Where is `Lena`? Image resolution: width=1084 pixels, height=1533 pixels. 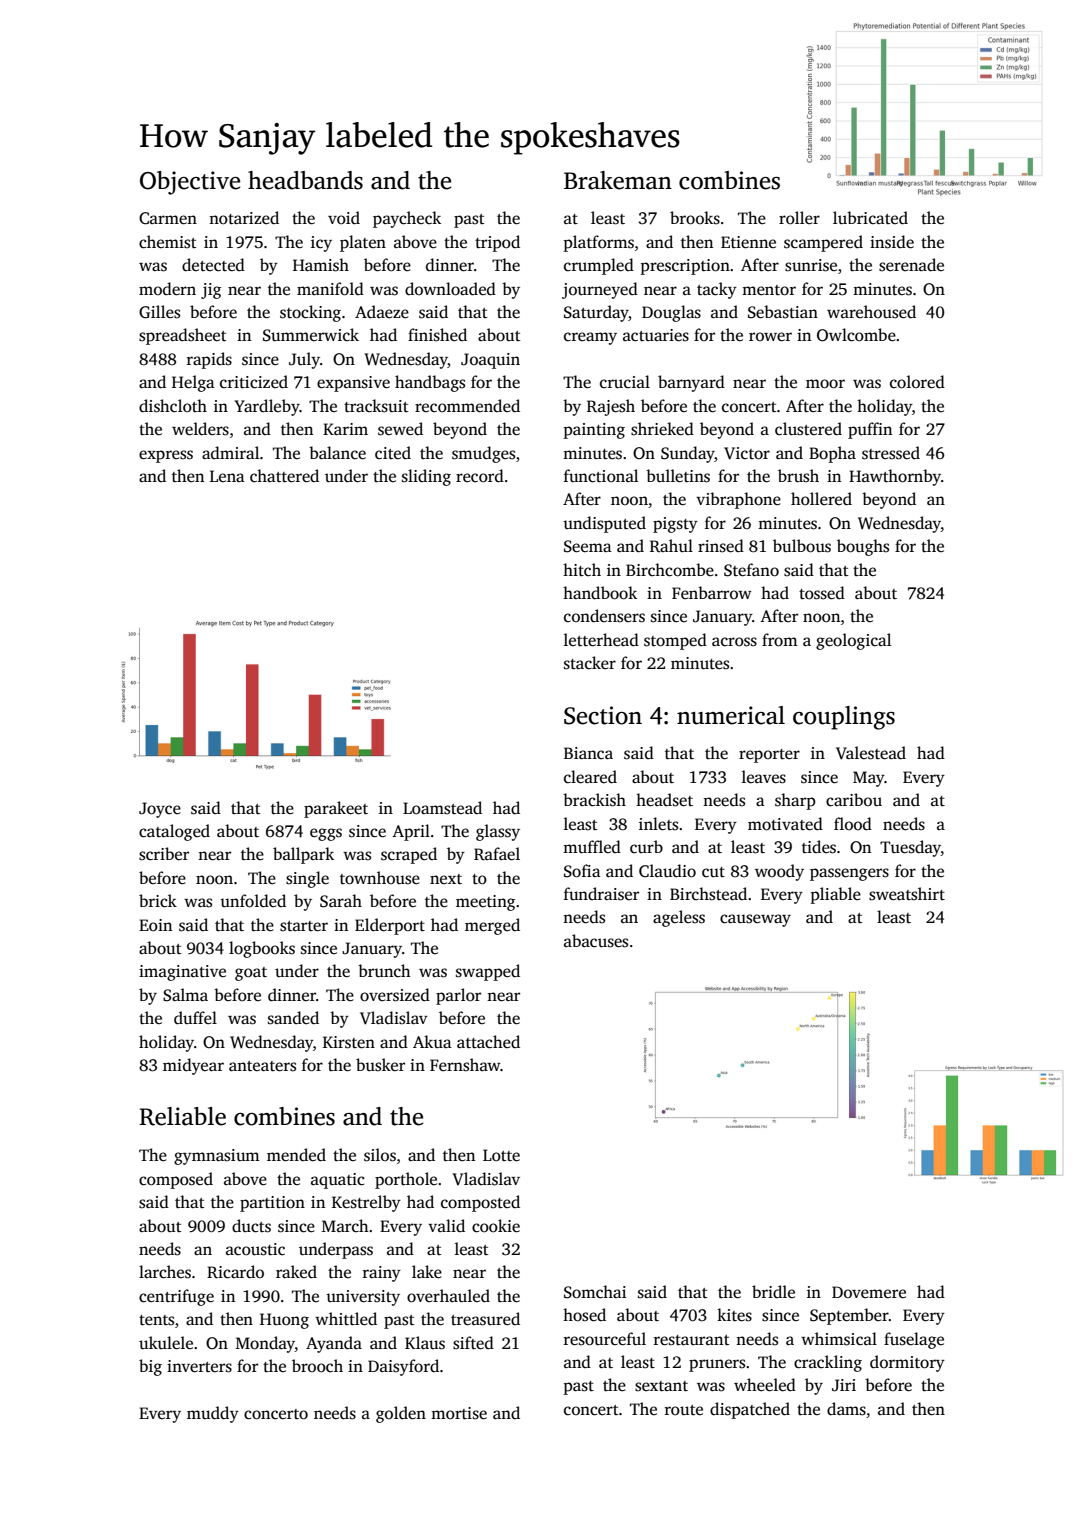 Lena is located at coordinates (227, 476).
